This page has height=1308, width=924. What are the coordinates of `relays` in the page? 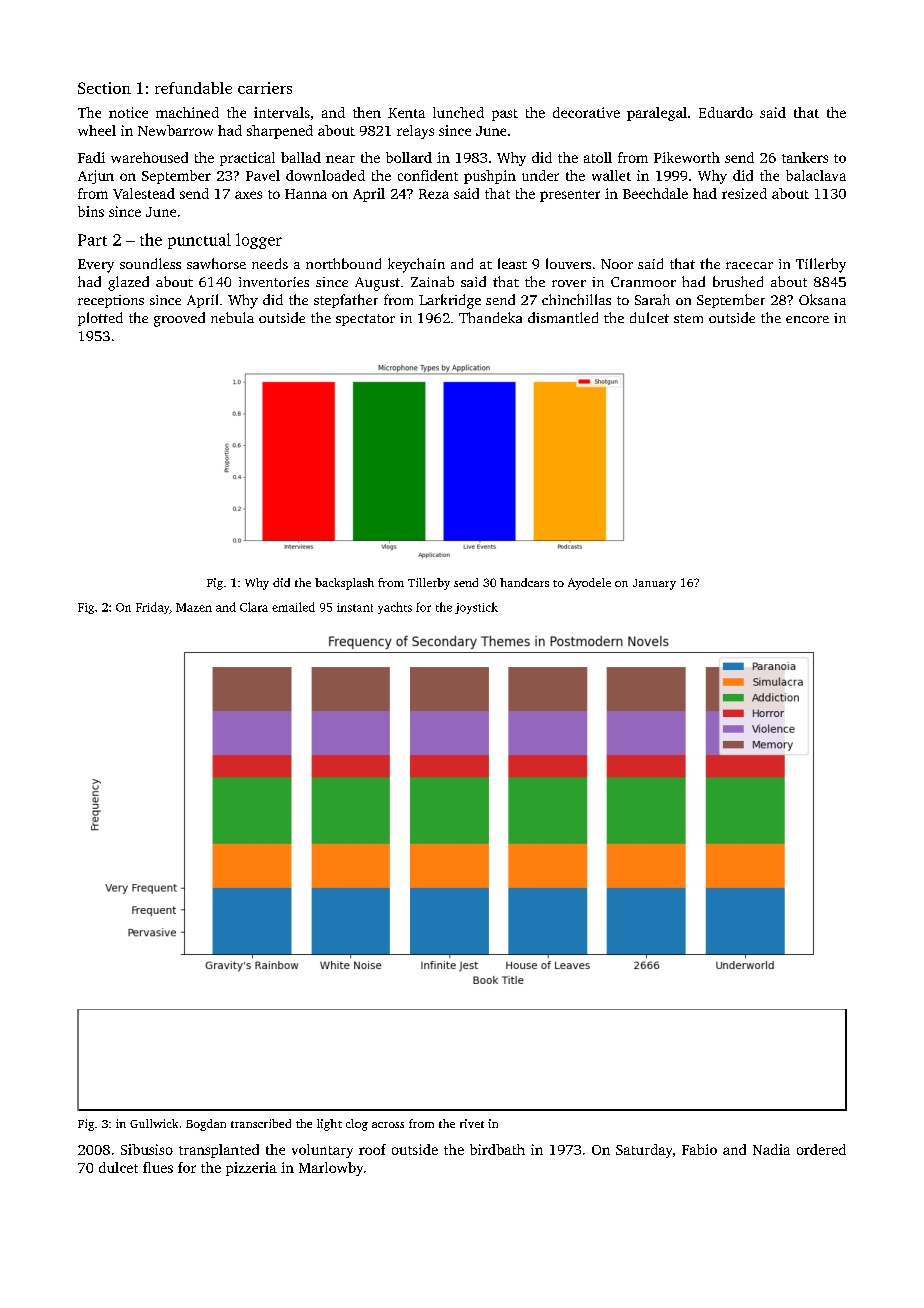 It's located at (415, 132).
